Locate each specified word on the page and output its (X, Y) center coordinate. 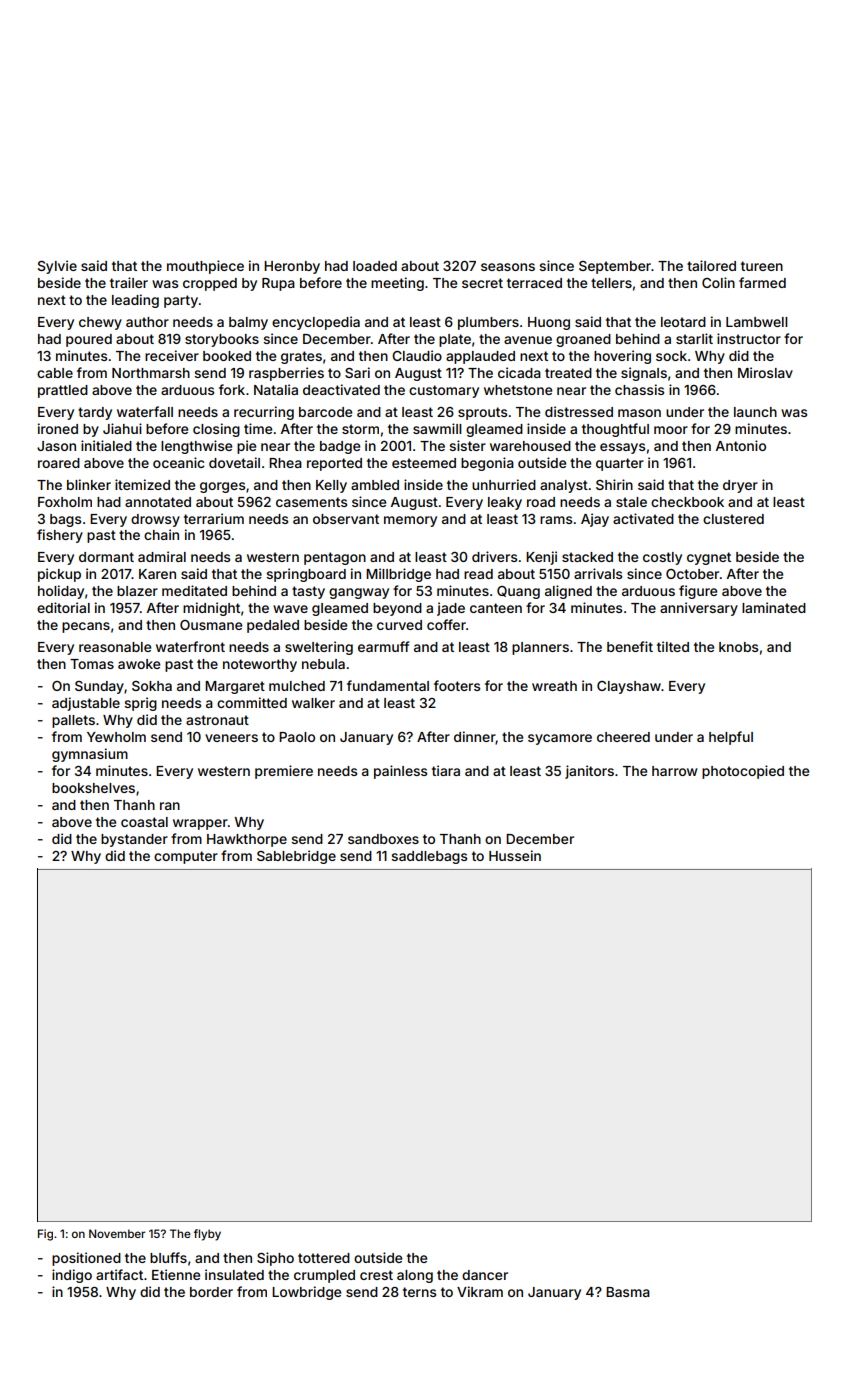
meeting (397, 284)
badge (340, 447)
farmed (762, 282)
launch (755, 412)
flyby (207, 1235)
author (147, 322)
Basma (628, 1292)
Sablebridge (296, 857)
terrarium (214, 518)
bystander (134, 840)
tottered (324, 1258)
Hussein (515, 855)
